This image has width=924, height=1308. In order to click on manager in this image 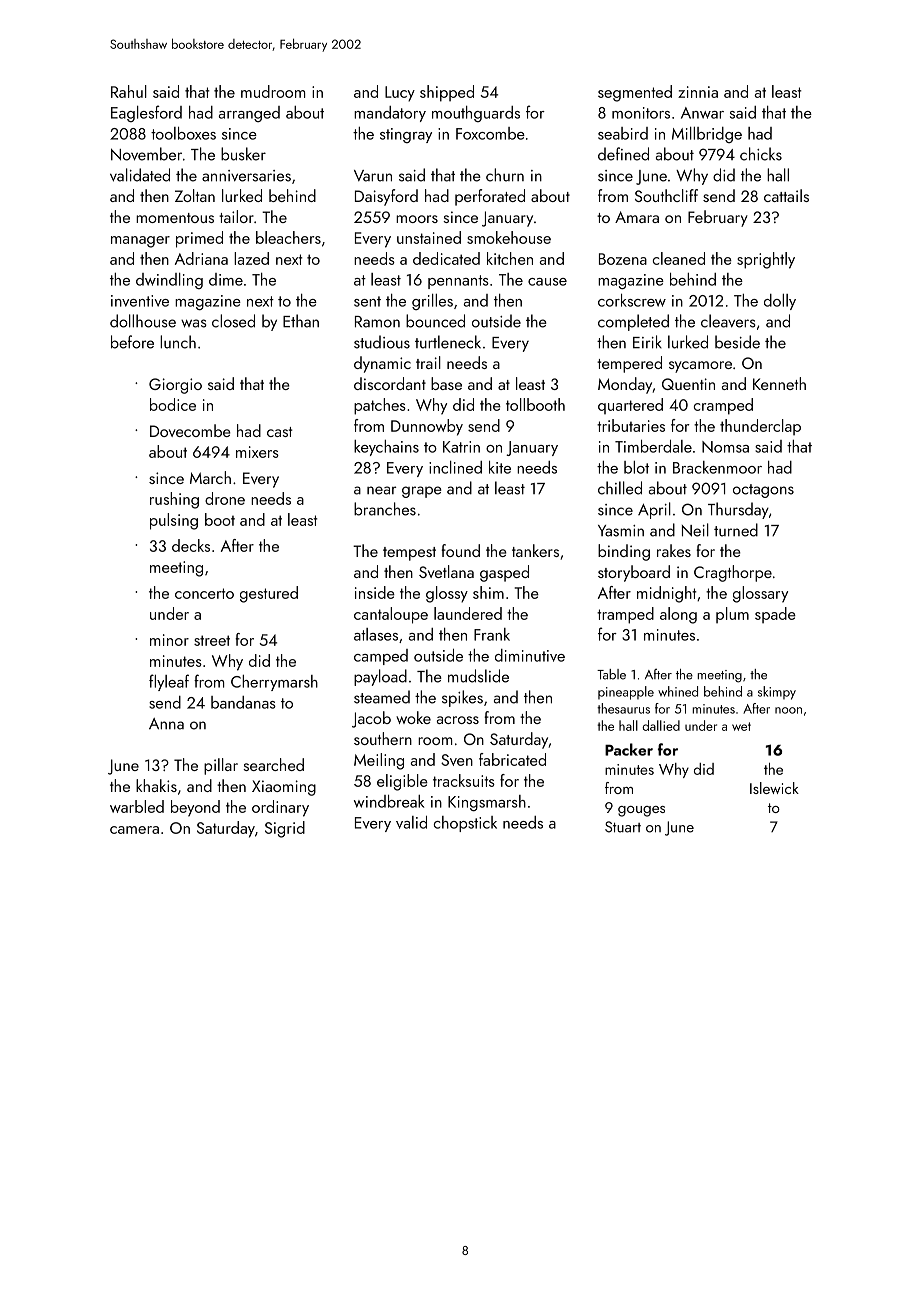, I will do `click(140, 242)`.
